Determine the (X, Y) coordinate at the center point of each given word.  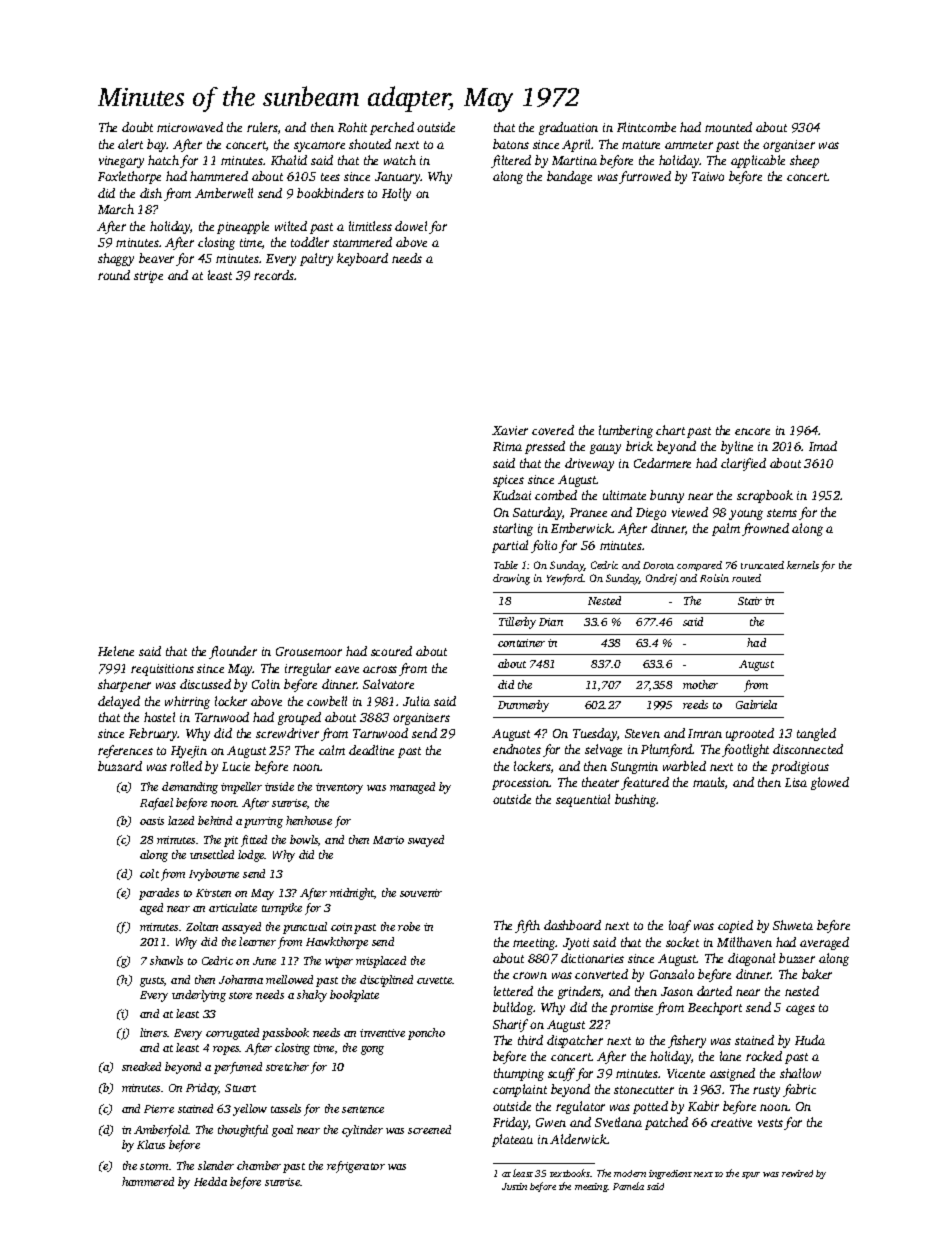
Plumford (667, 750)
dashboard (572, 925)
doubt (137, 127)
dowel (411, 226)
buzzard (120, 766)
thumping (519, 1074)
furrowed (645, 177)
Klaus (151, 1144)
